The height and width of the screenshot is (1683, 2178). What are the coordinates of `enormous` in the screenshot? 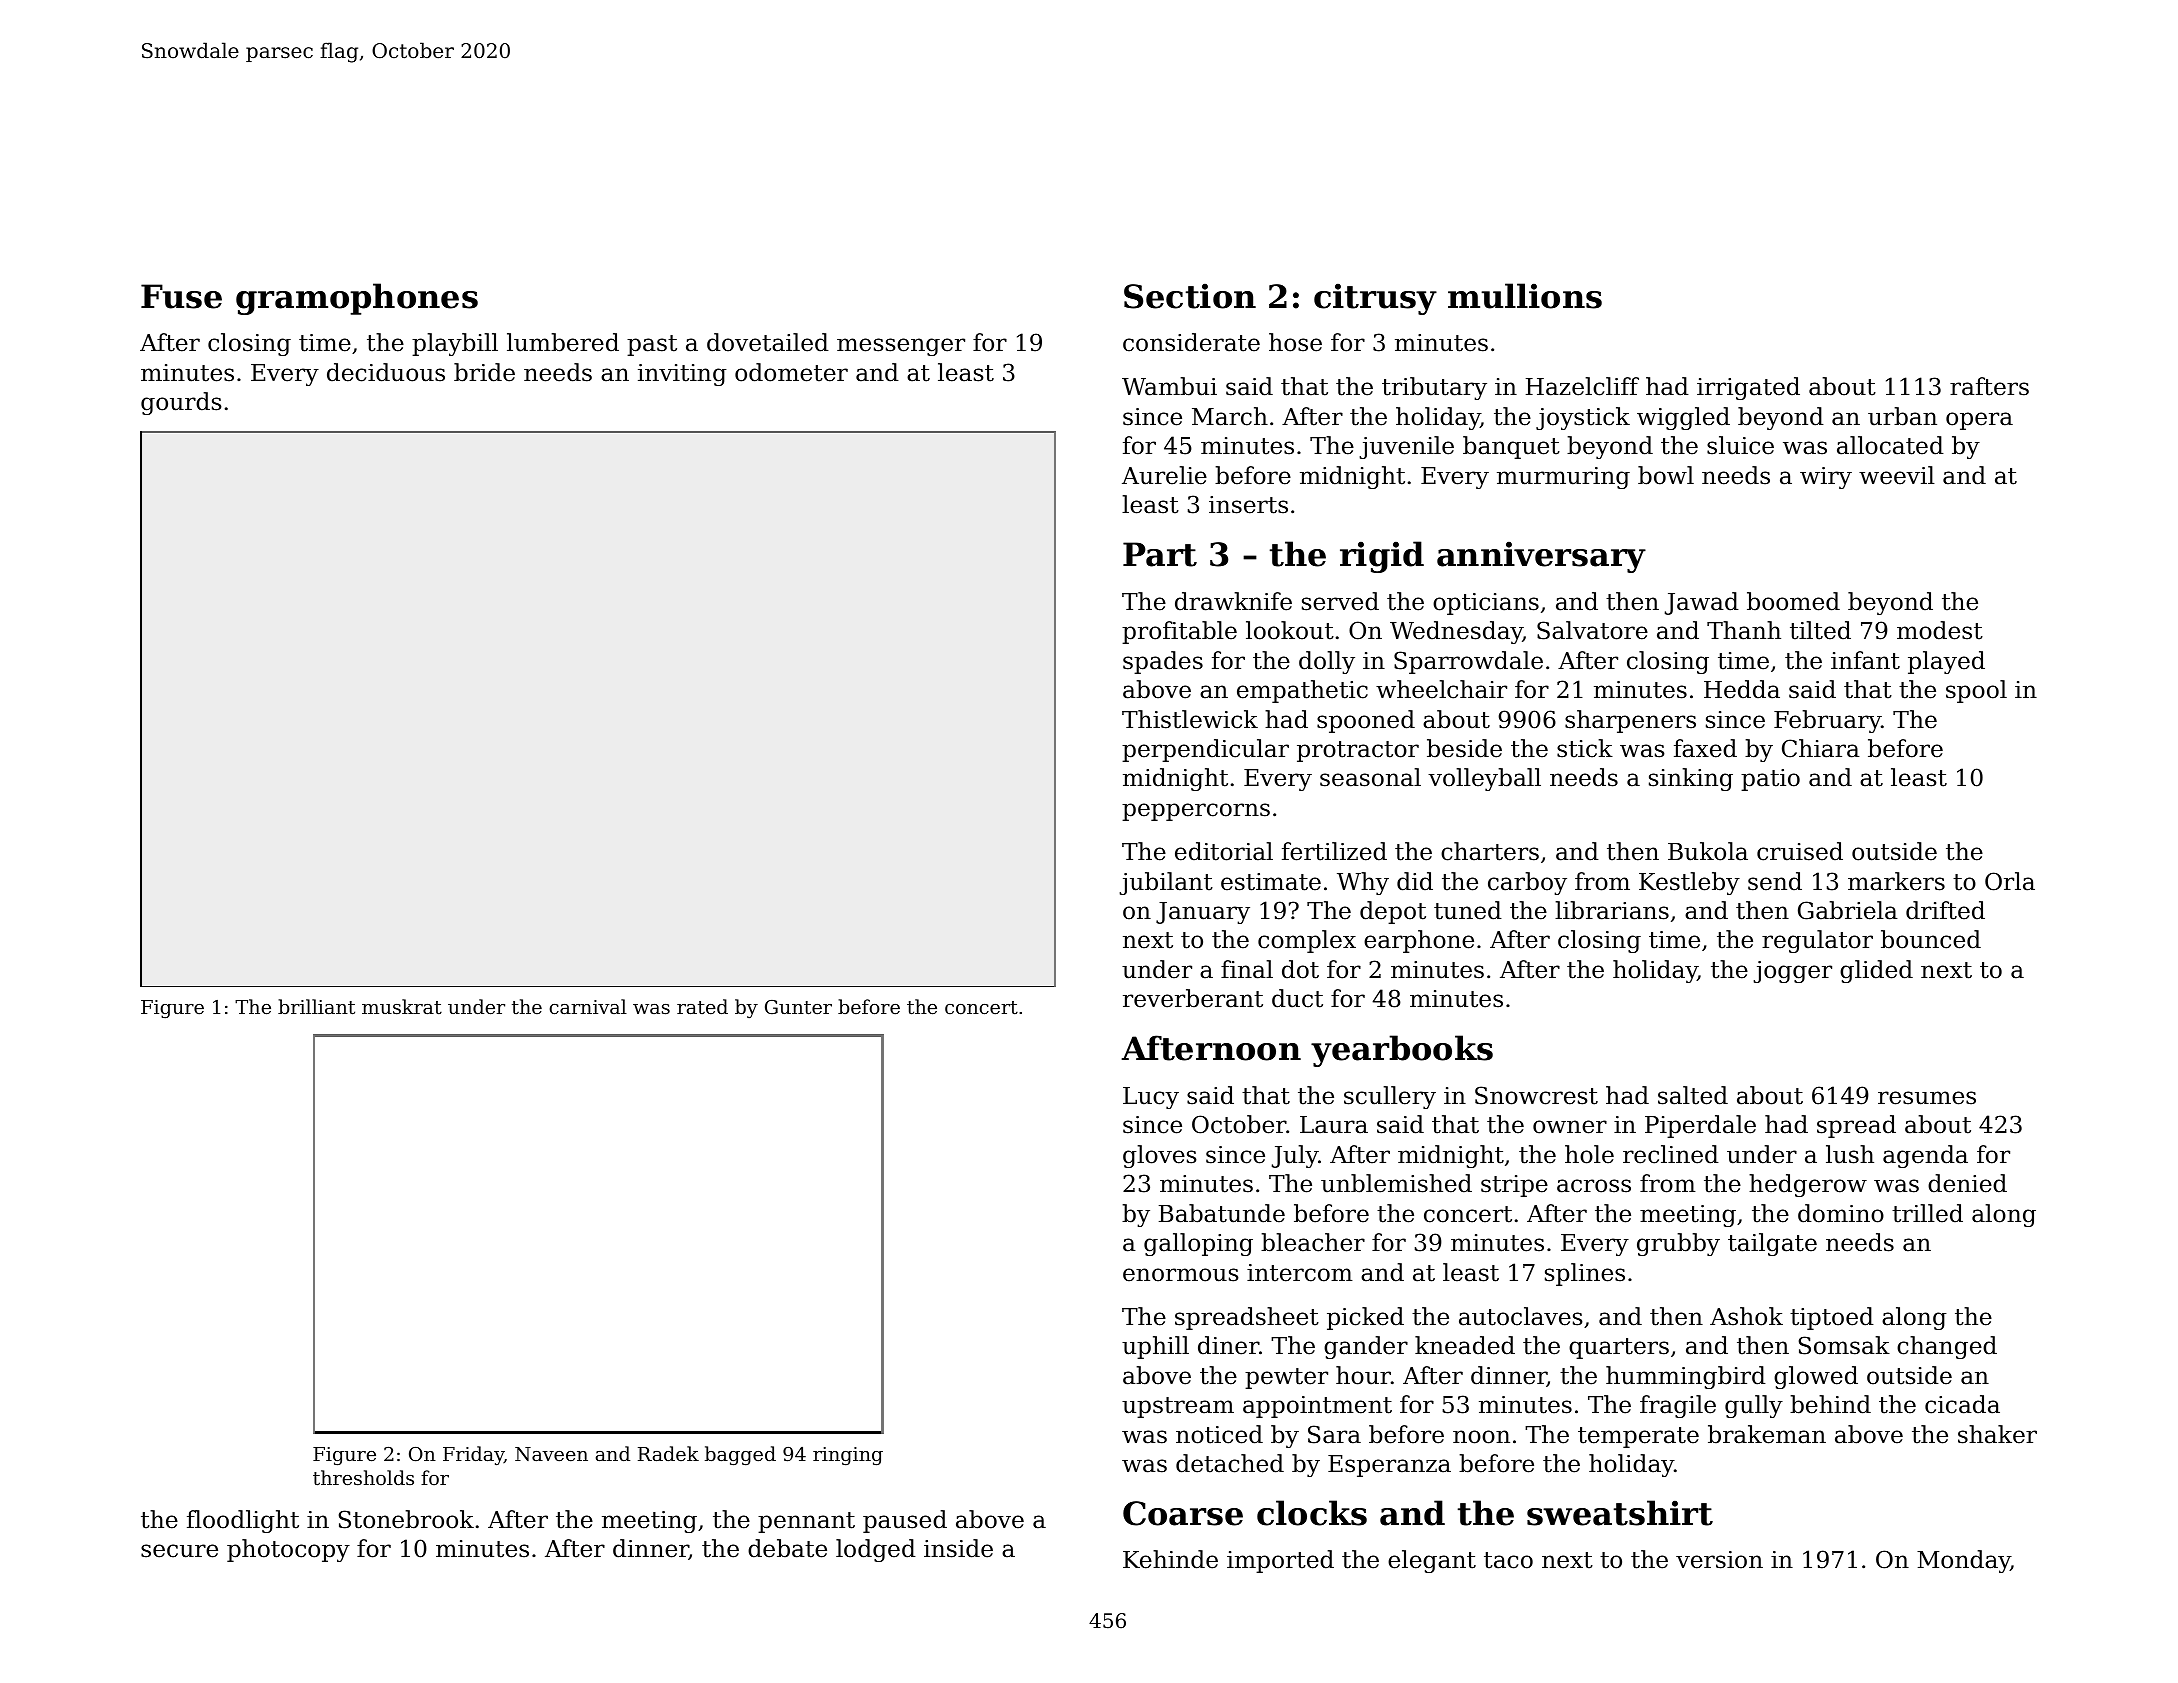 It's located at (1181, 1275).
